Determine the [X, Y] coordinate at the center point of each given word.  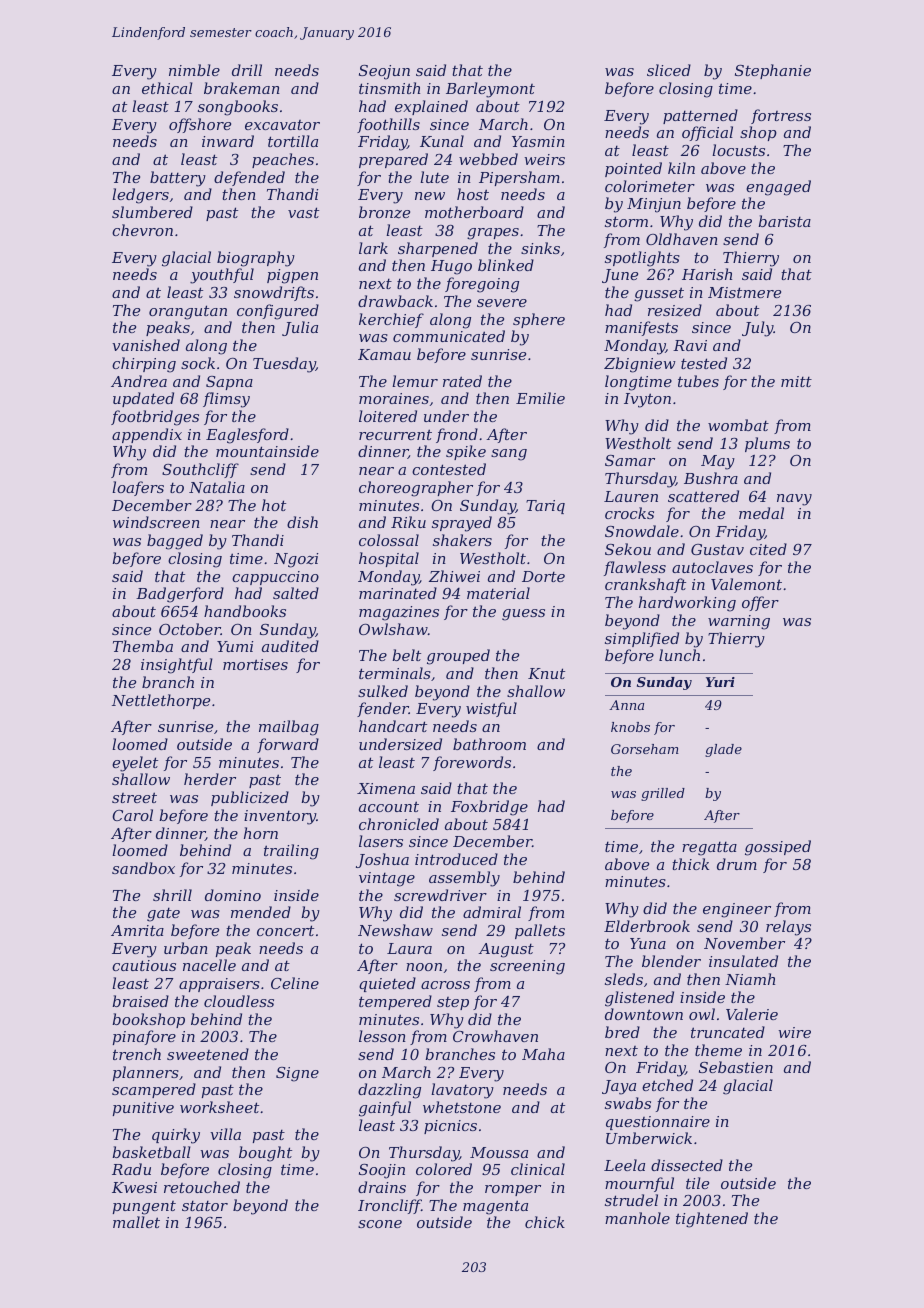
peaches [283, 160]
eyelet [135, 764]
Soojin [382, 1171]
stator [205, 1205]
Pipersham [519, 178]
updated [143, 399]
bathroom [489, 744]
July [758, 329]
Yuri [720, 682]
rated [462, 381]
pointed [633, 169]
